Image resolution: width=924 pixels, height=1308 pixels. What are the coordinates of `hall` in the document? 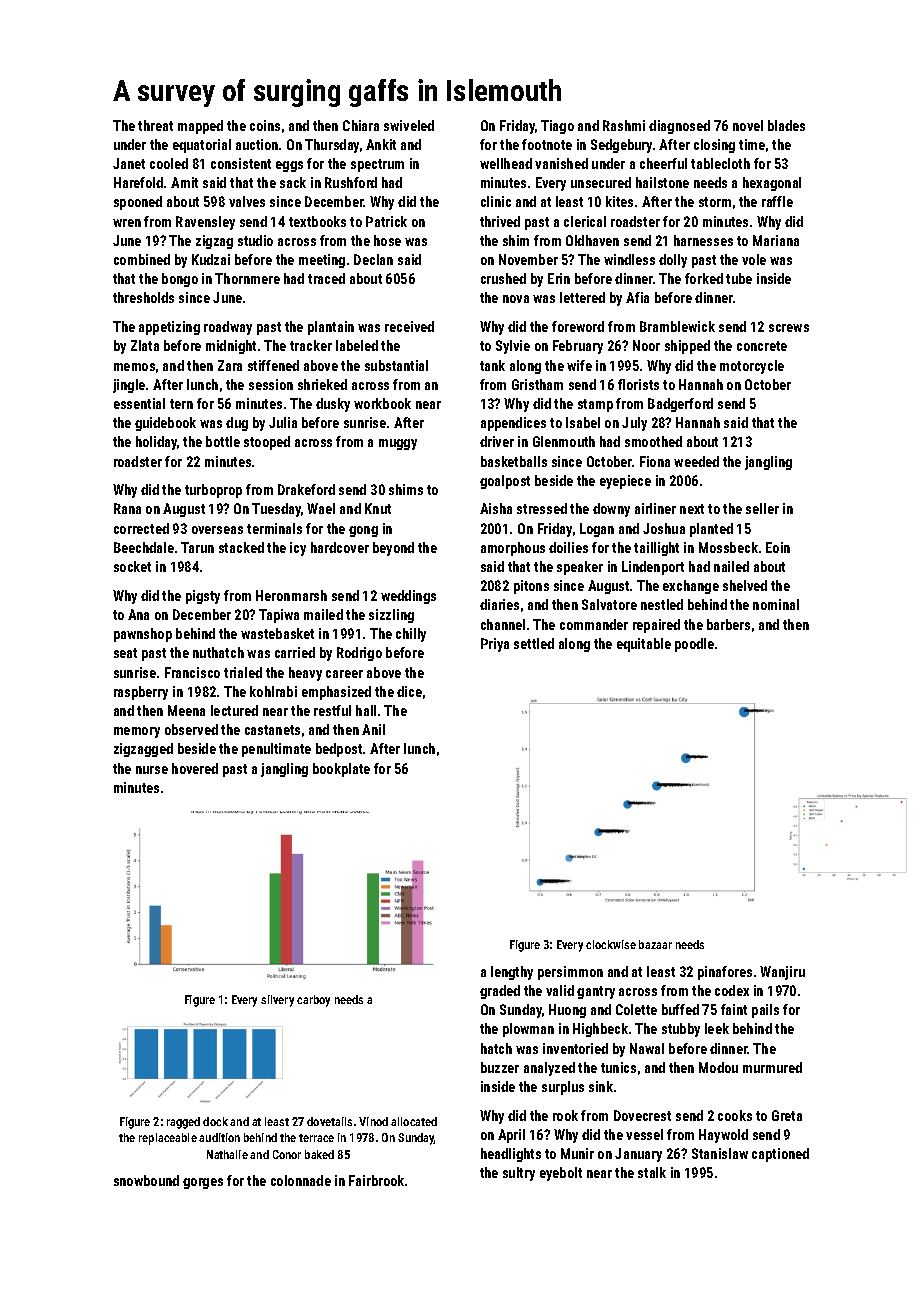 It's located at (366, 710).
